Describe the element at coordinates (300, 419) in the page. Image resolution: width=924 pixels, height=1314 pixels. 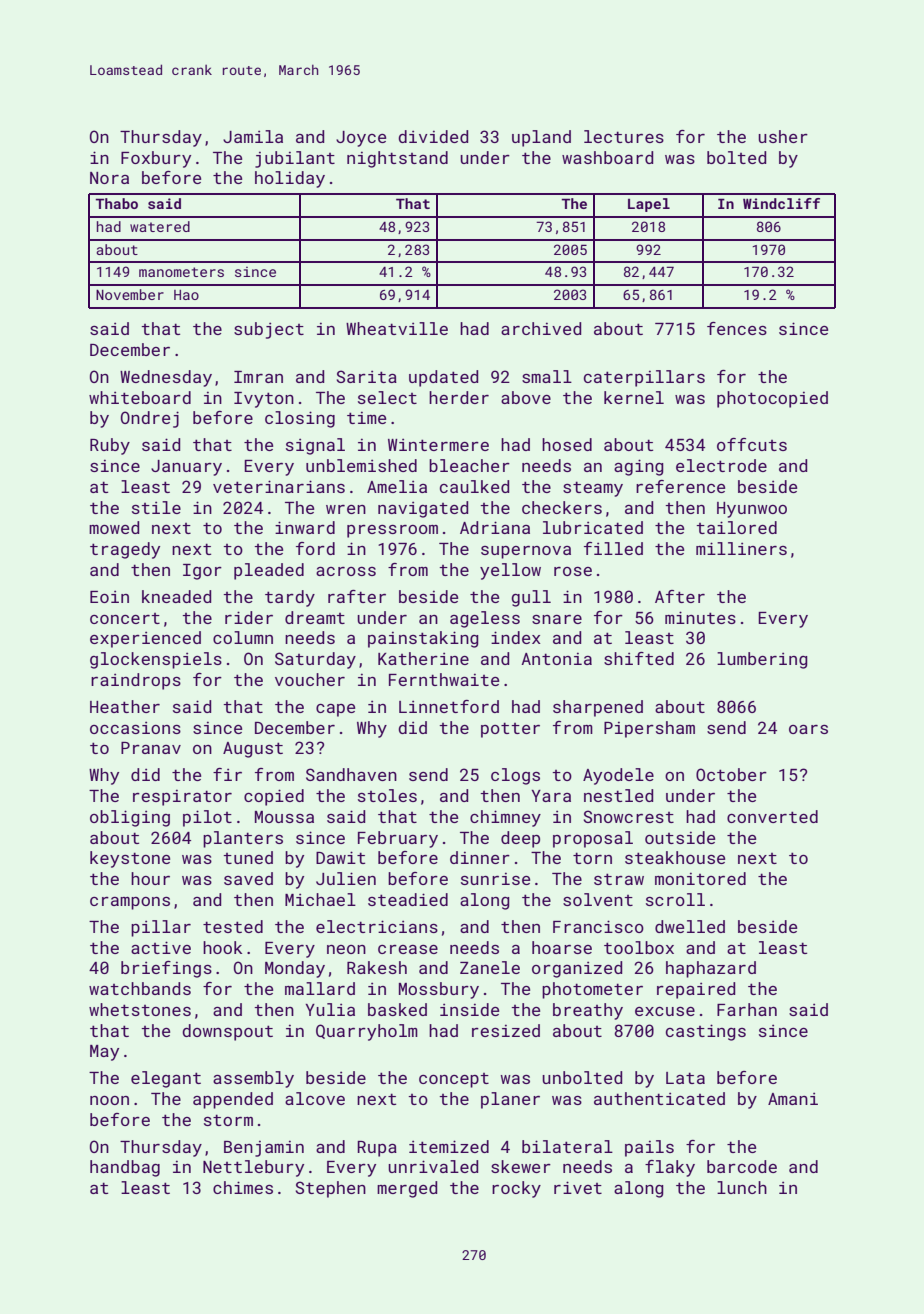
I see `closing` at that location.
